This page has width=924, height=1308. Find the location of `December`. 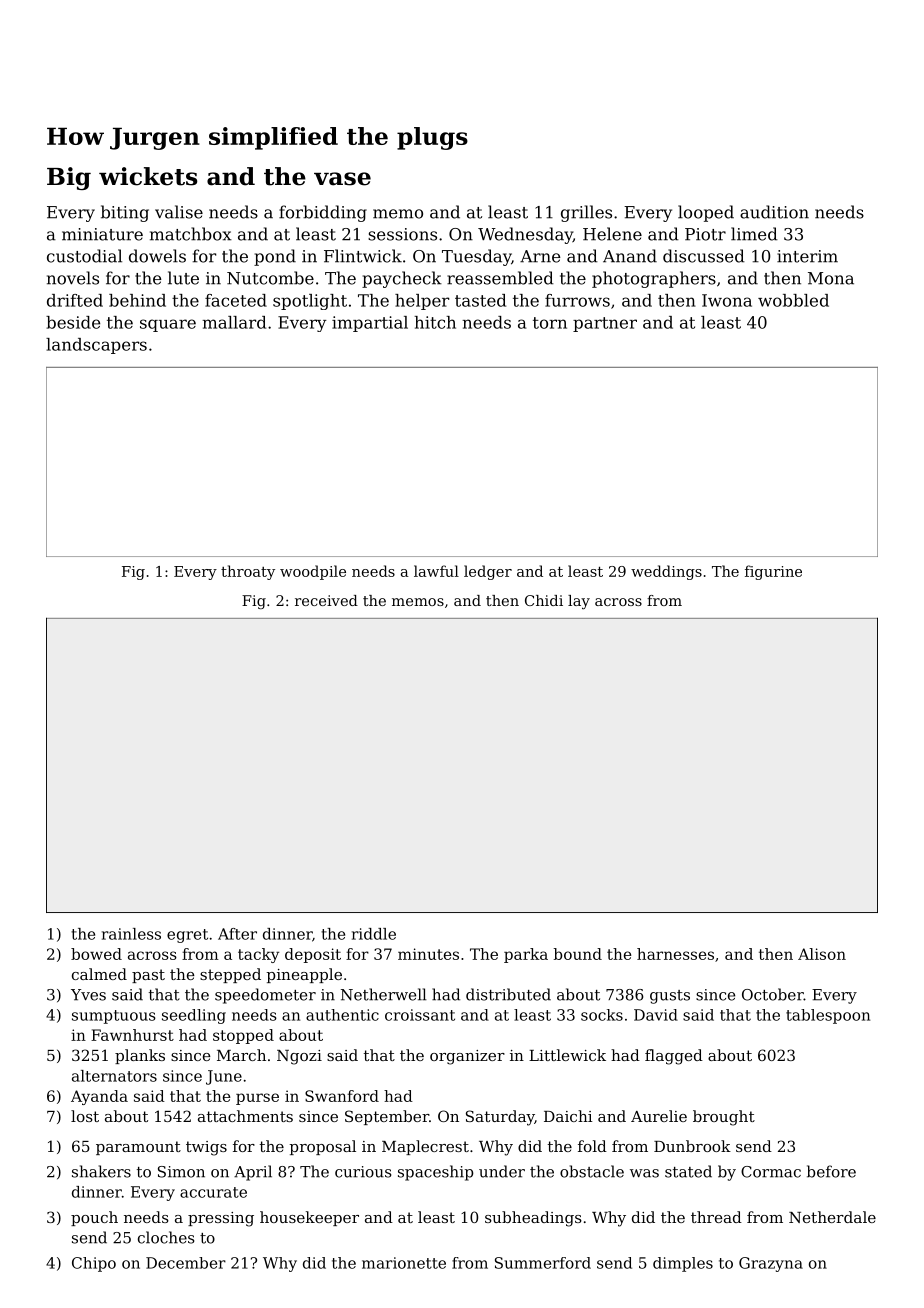

December is located at coordinates (186, 1263).
